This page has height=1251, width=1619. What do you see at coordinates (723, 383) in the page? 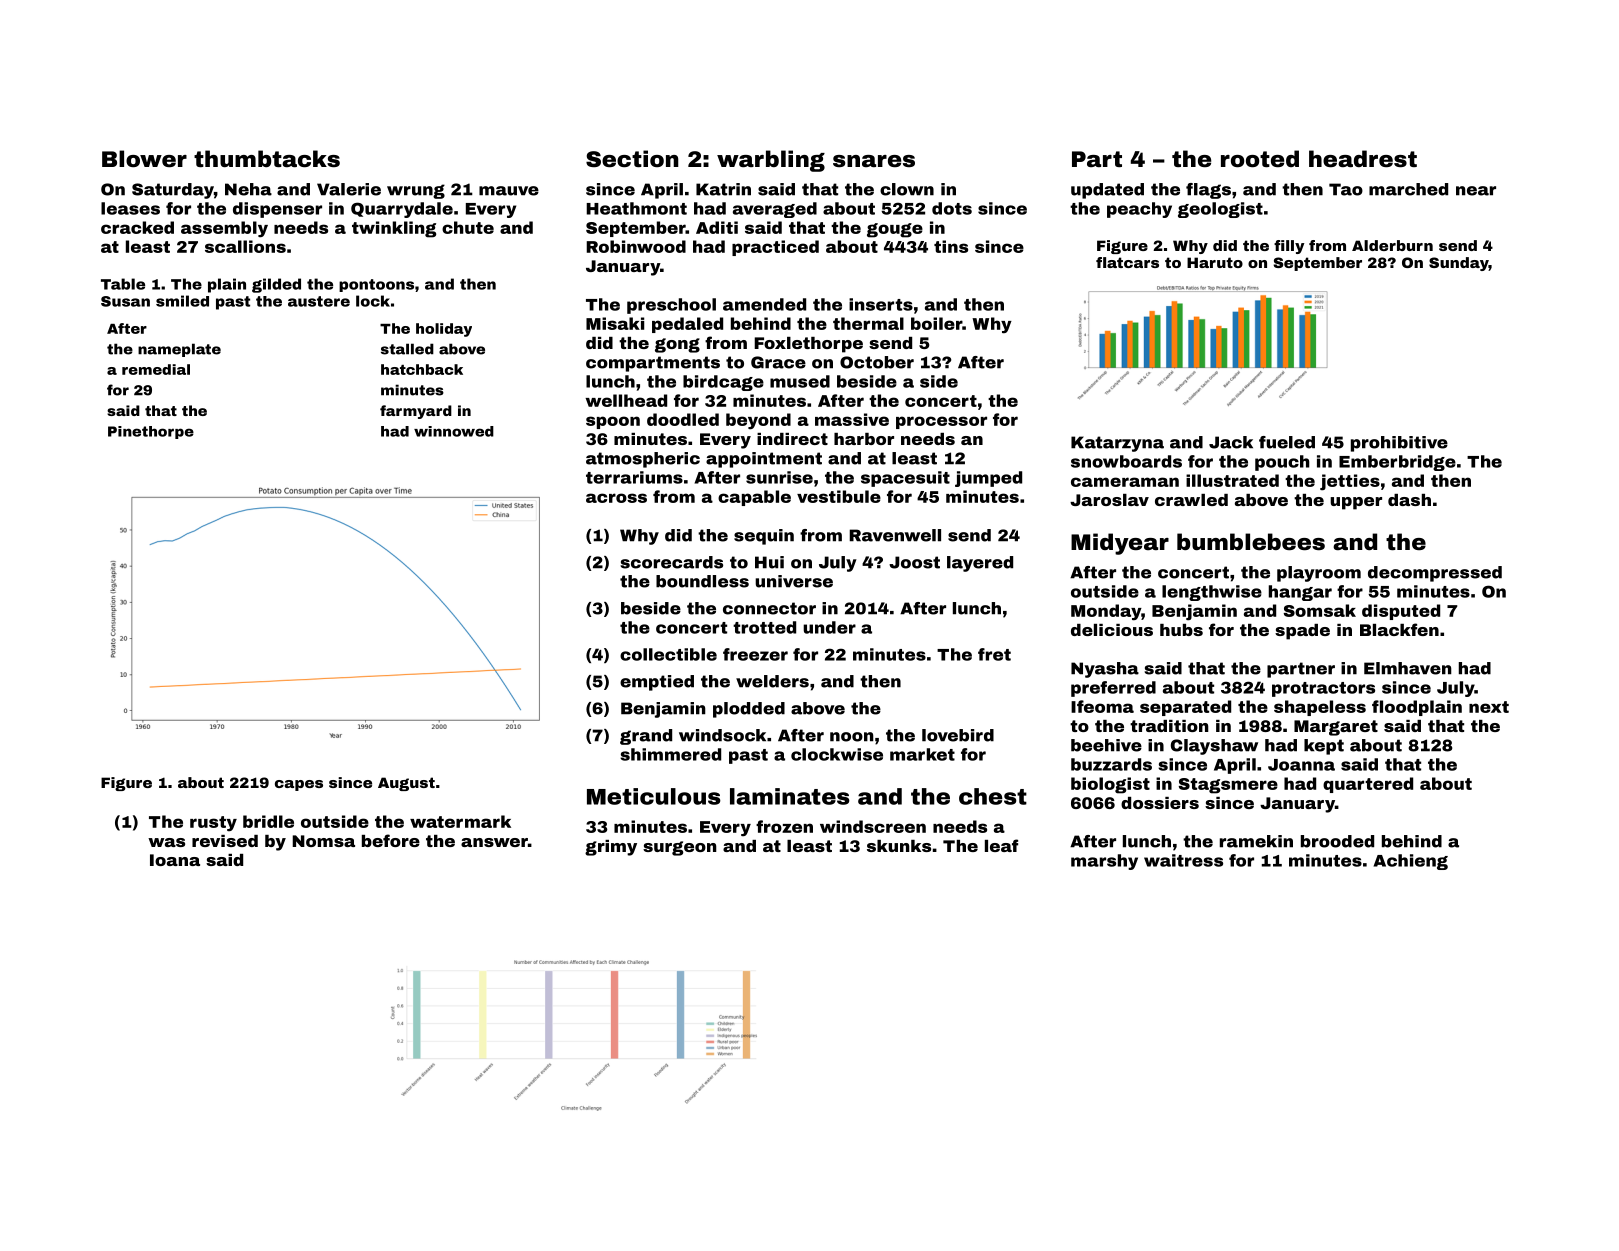
I see `birdcage` at bounding box center [723, 383].
